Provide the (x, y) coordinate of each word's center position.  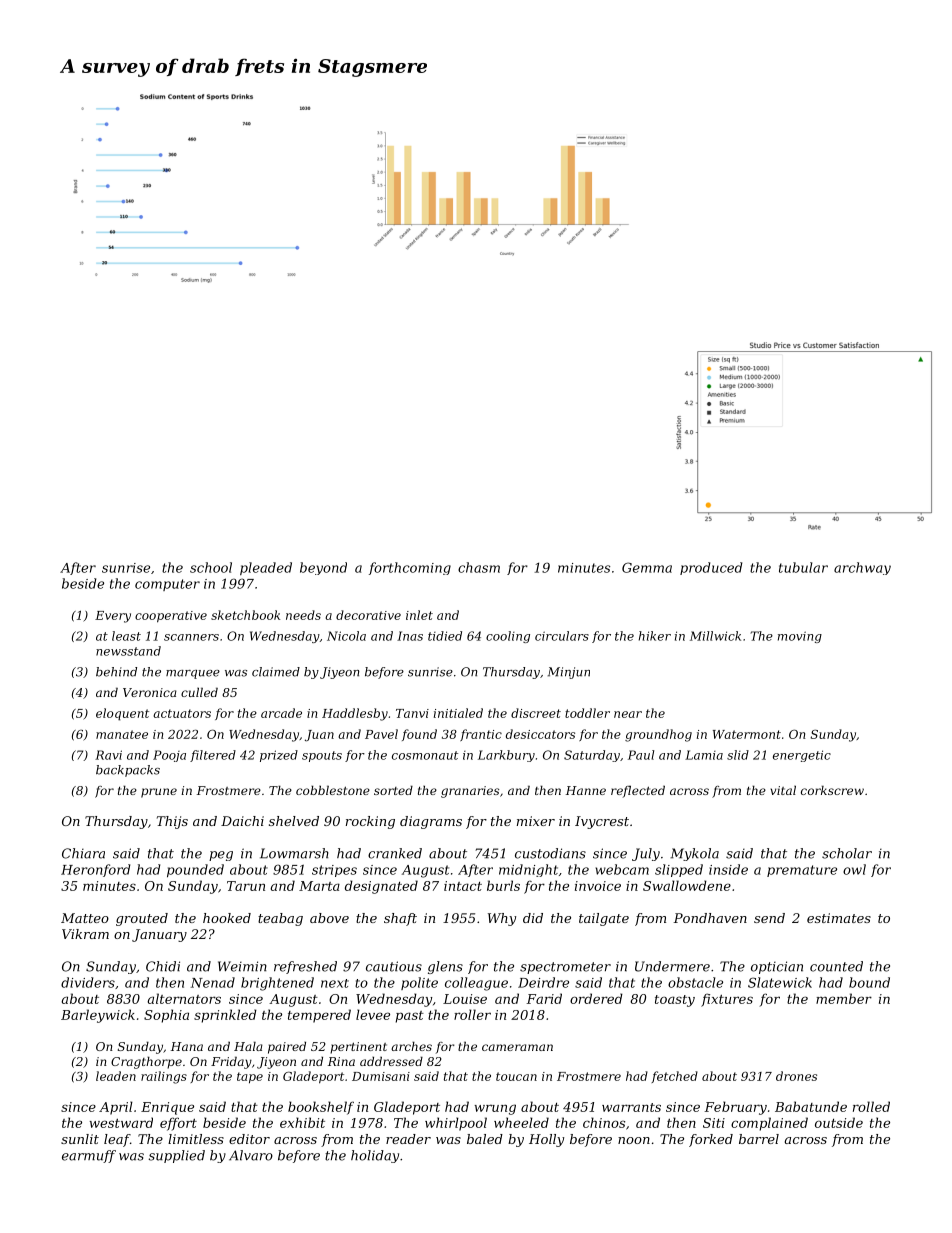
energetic (802, 756)
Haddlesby (355, 714)
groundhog (658, 735)
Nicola (346, 636)
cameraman (517, 1047)
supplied (176, 1156)
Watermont (747, 734)
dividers (88, 982)
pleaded (266, 568)
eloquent (122, 714)
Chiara (83, 853)
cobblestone (333, 790)
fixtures (727, 1000)
